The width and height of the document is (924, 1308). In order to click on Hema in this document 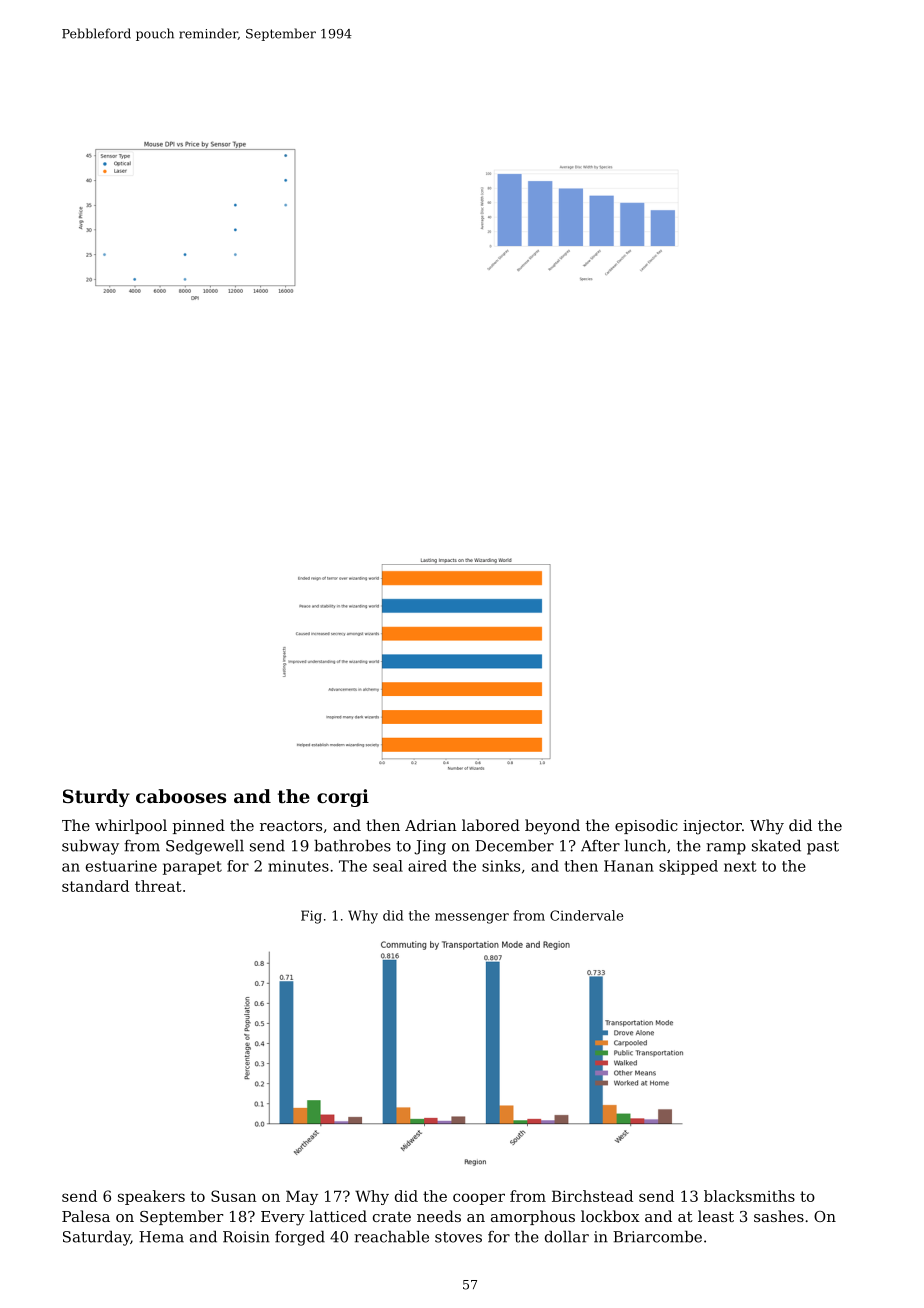, I will do `click(161, 1237)`.
